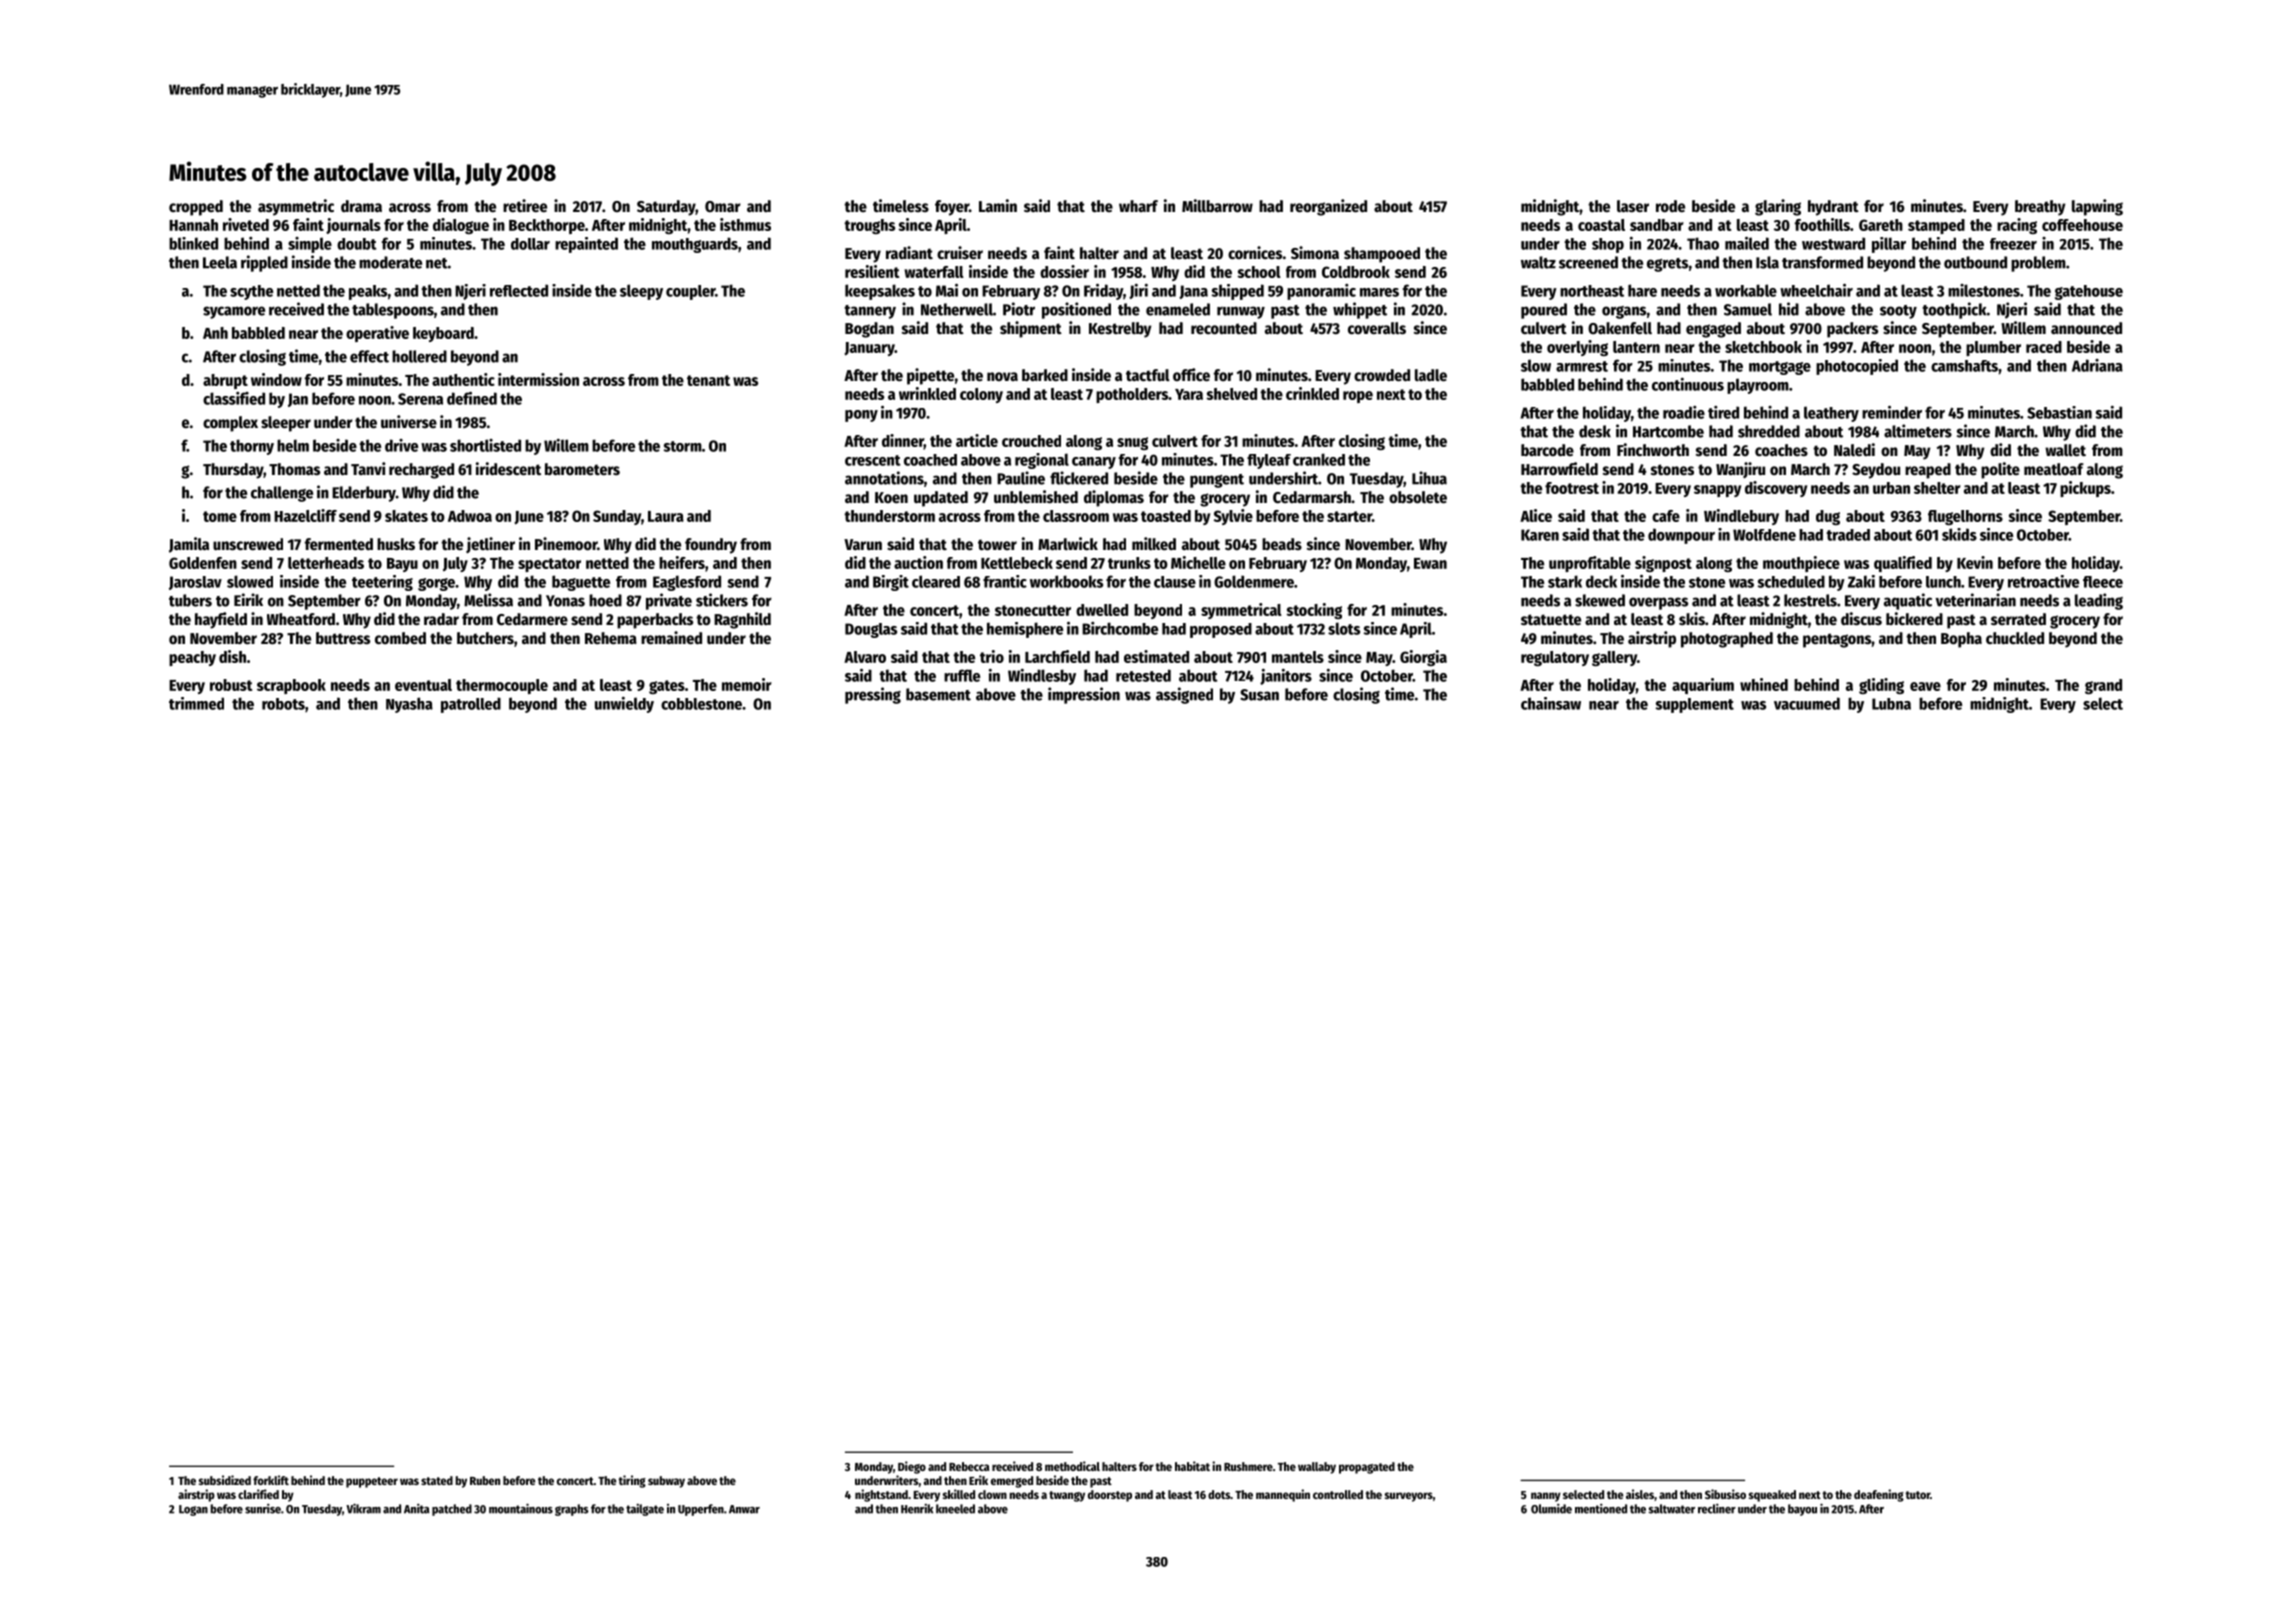  I want to click on blinked, so click(193, 243).
